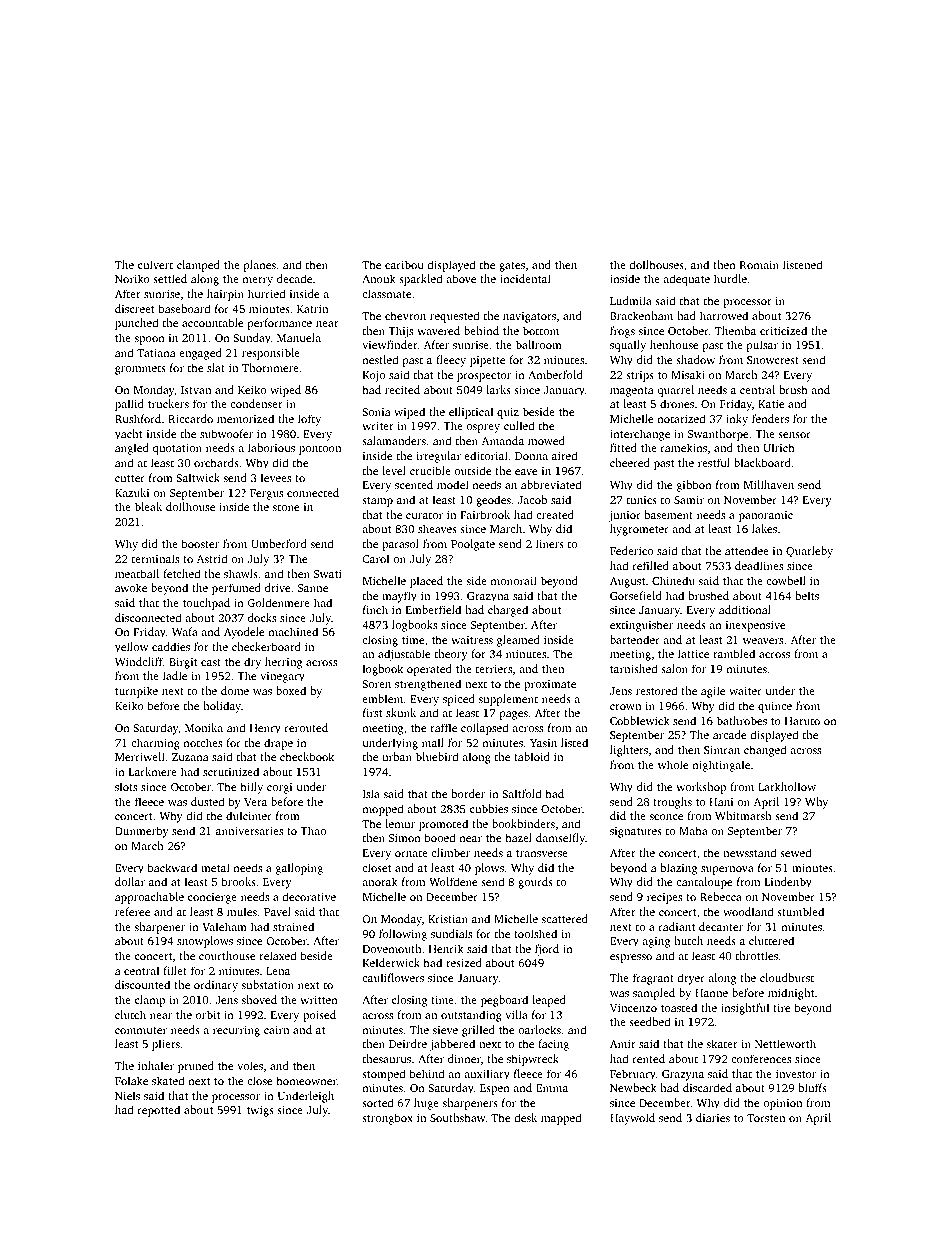 The height and width of the screenshot is (1233, 952). Describe the element at coordinates (454, 317) in the screenshot. I see `requested` at that location.
